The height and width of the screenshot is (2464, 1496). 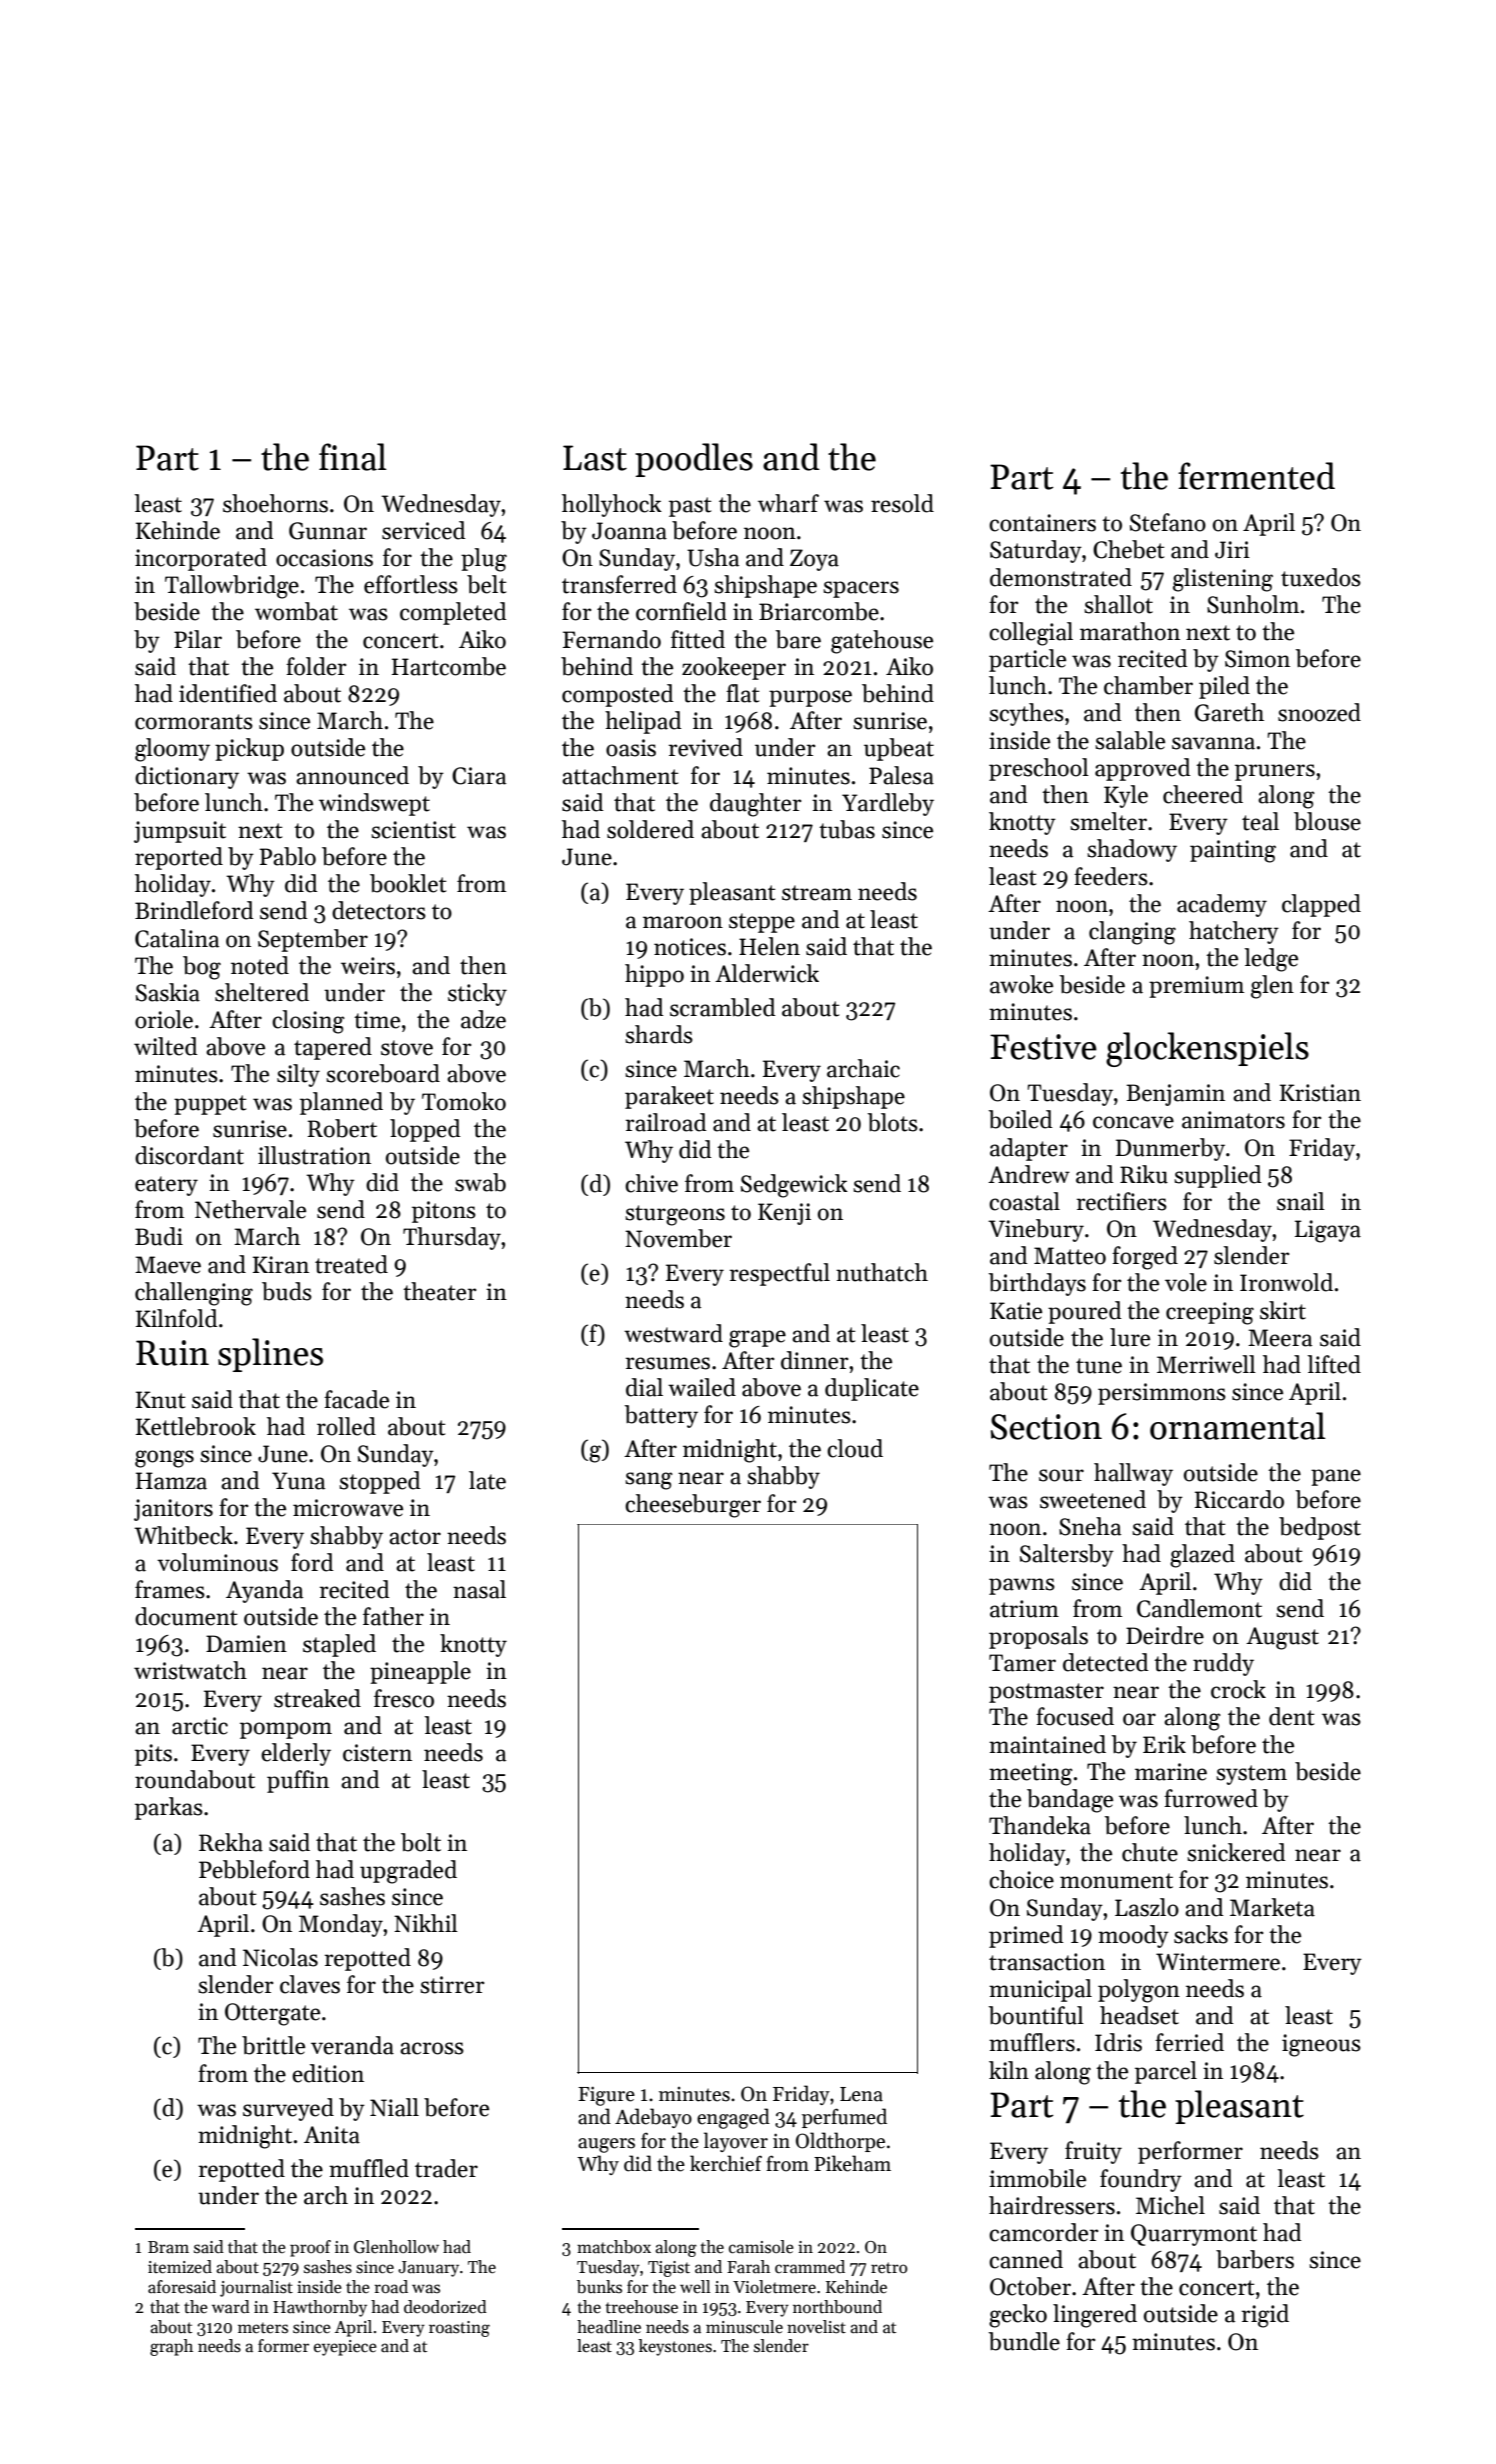 What do you see at coordinates (201, 559) in the screenshot?
I see `incorporated` at bounding box center [201, 559].
